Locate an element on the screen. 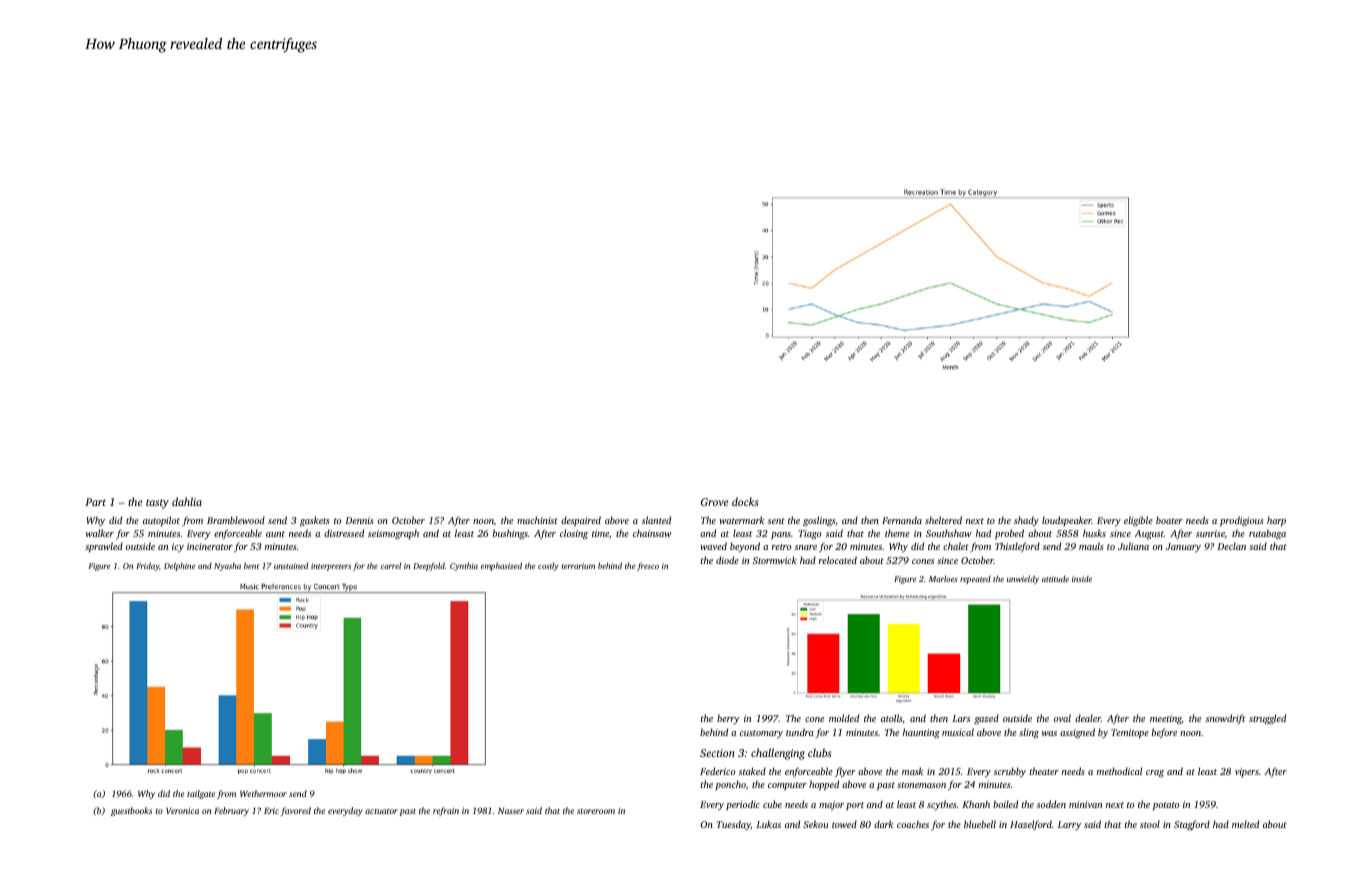 The height and width of the screenshot is (887, 1372). harp is located at coordinates (1276, 521).
